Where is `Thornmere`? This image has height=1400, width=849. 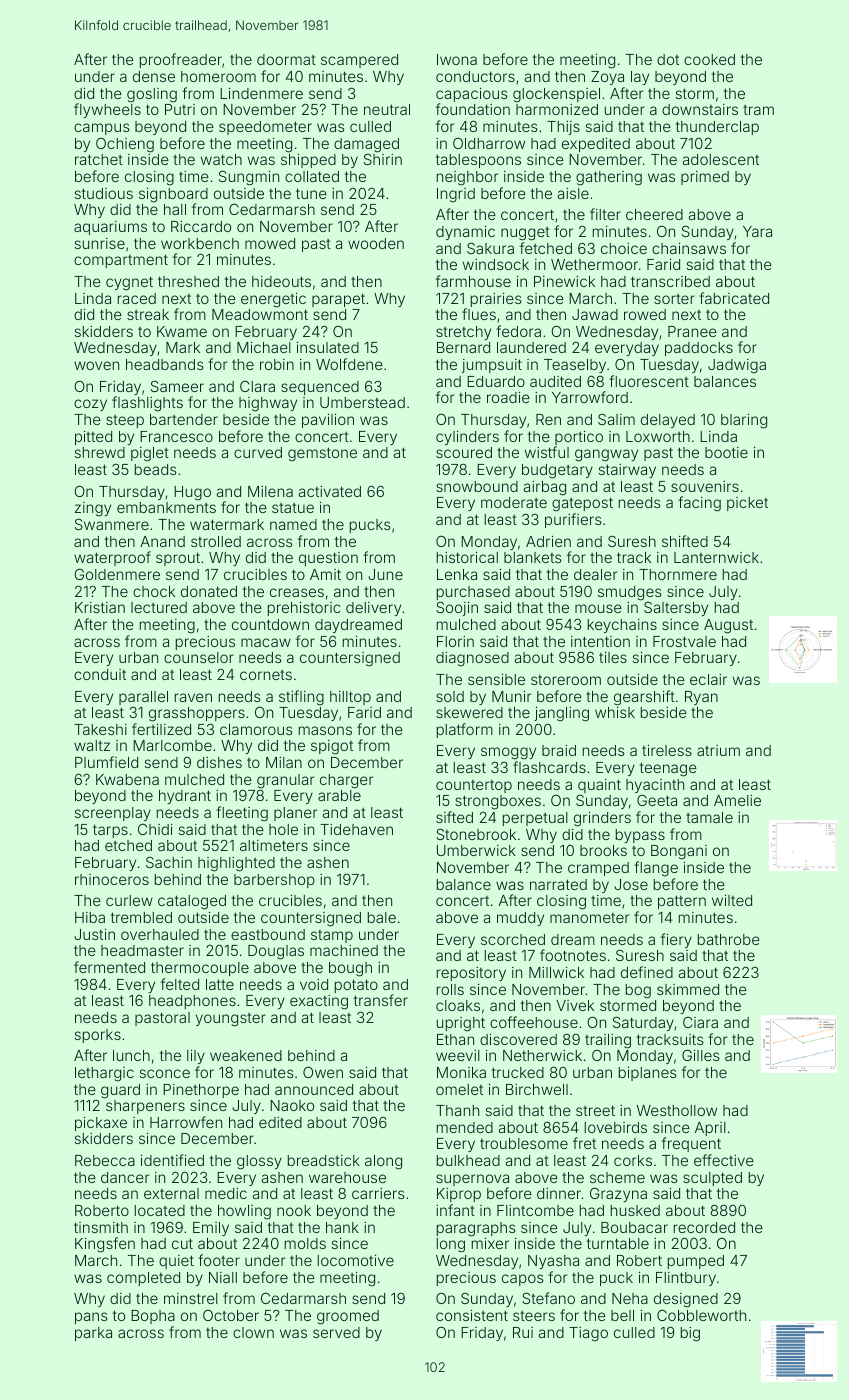 Thornmere is located at coordinates (678, 574).
